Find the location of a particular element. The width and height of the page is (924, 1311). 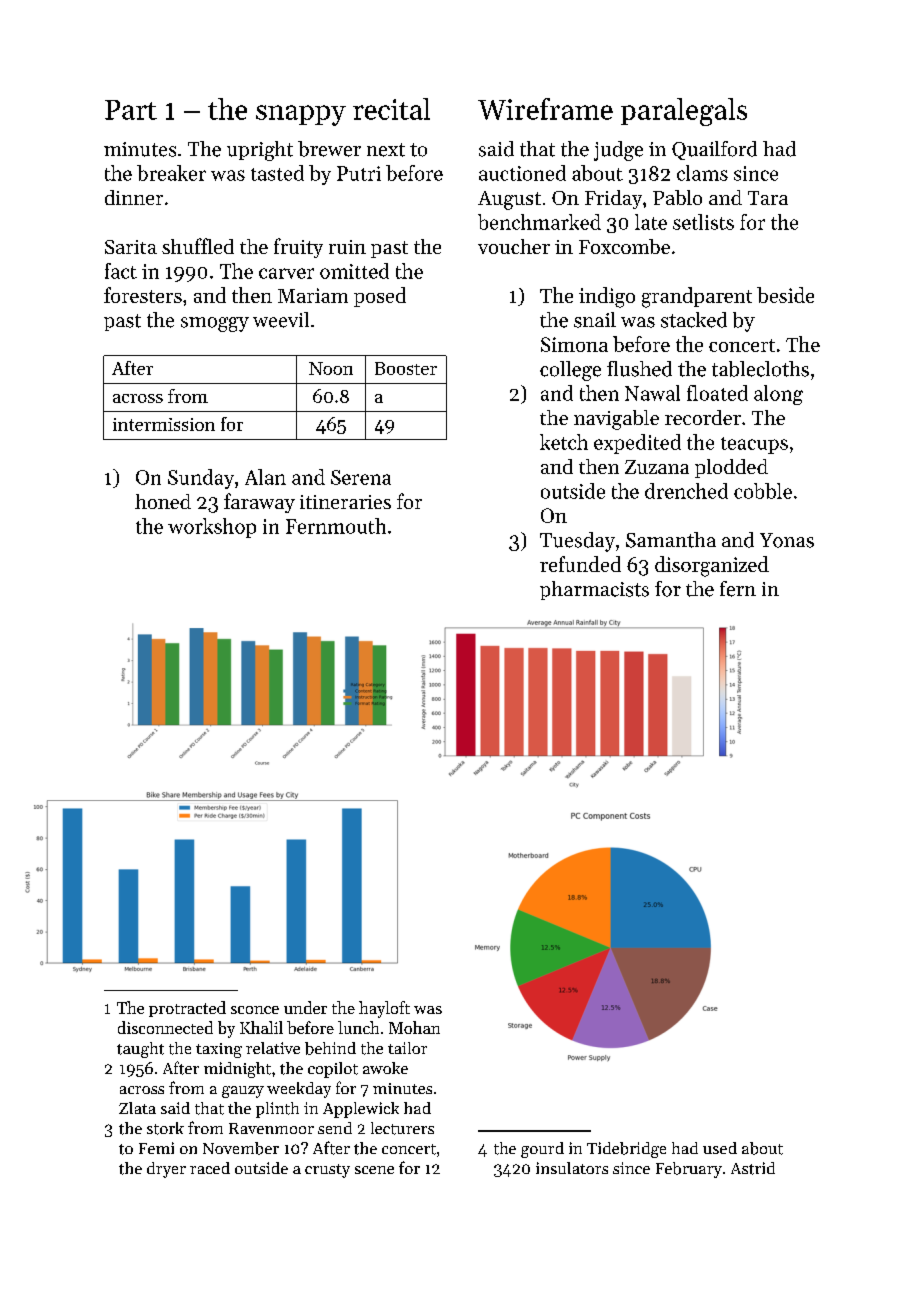

Part is located at coordinates (131, 110).
